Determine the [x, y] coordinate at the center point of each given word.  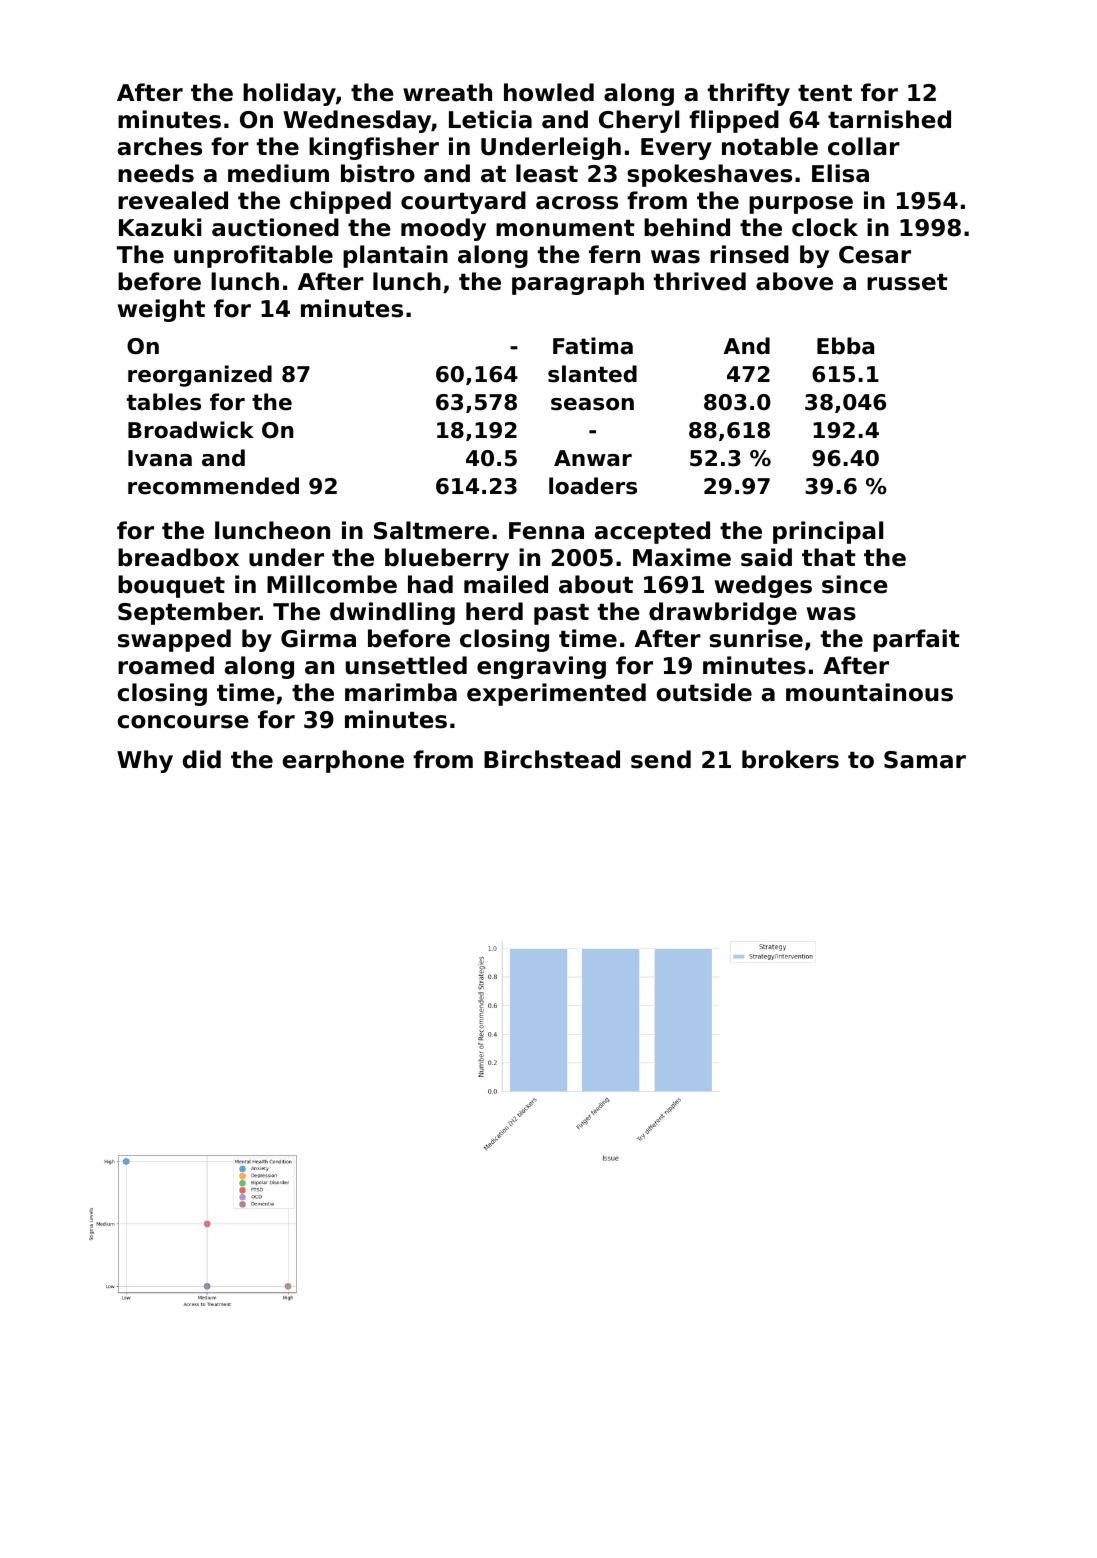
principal [828, 532]
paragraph [578, 283]
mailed [506, 584]
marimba [401, 692]
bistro [378, 173]
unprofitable [253, 256]
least [547, 173]
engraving [541, 667]
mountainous [869, 692]
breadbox [178, 557]
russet [907, 282]
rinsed [749, 254]
